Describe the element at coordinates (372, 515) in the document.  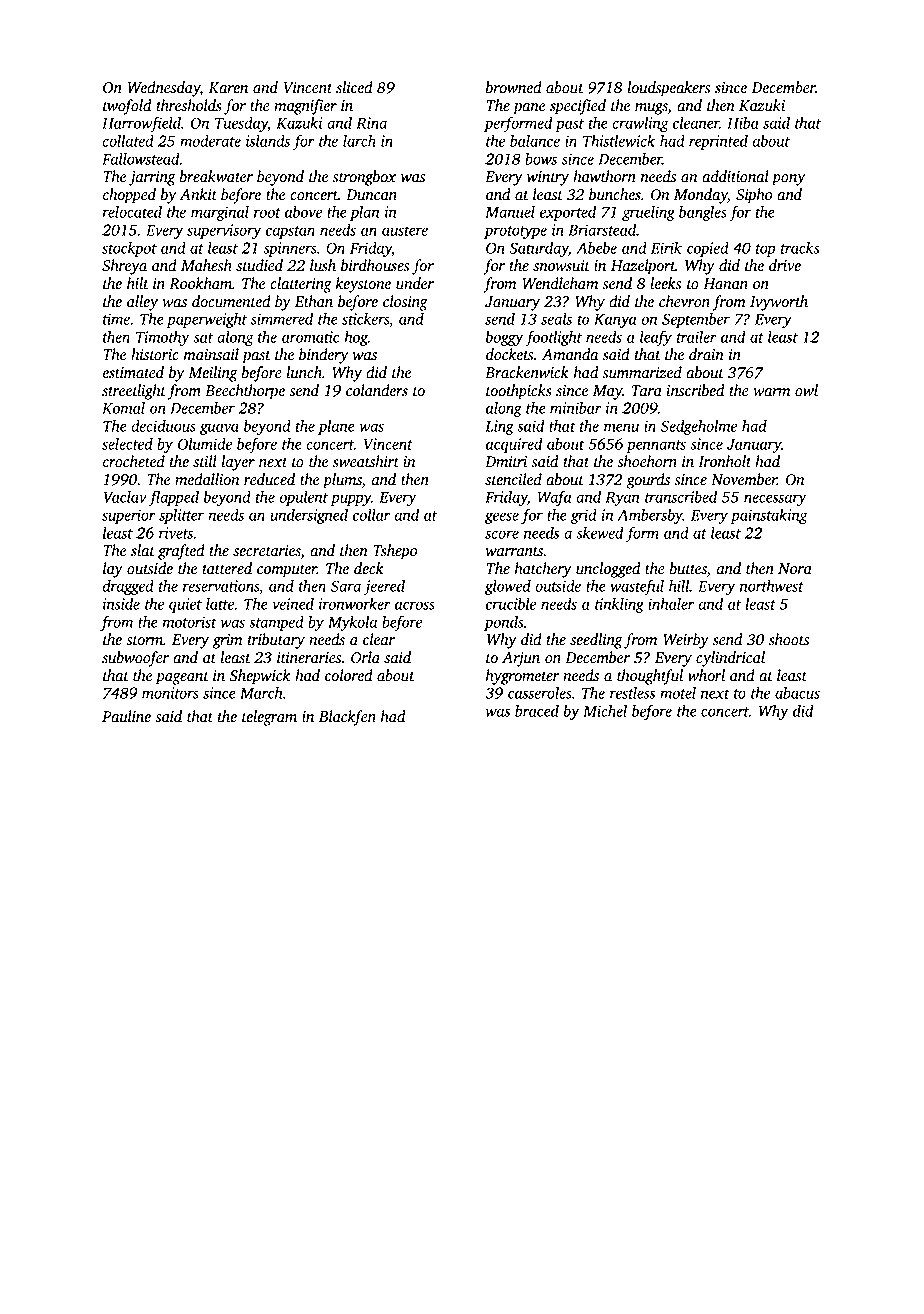
I see `collar` at that location.
